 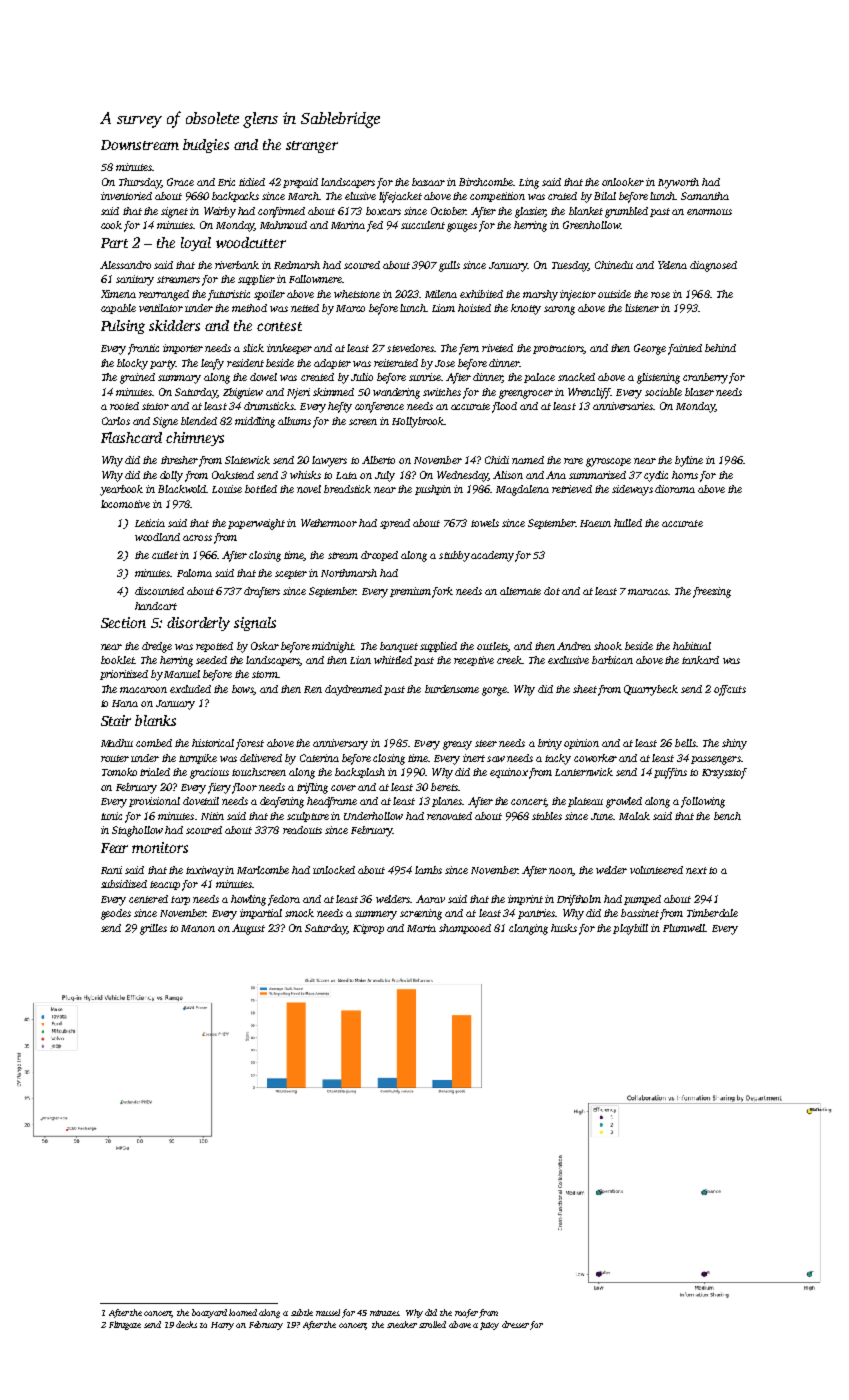 What do you see at coordinates (486, 182) in the page?
I see `Birchcombe` at bounding box center [486, 182].
